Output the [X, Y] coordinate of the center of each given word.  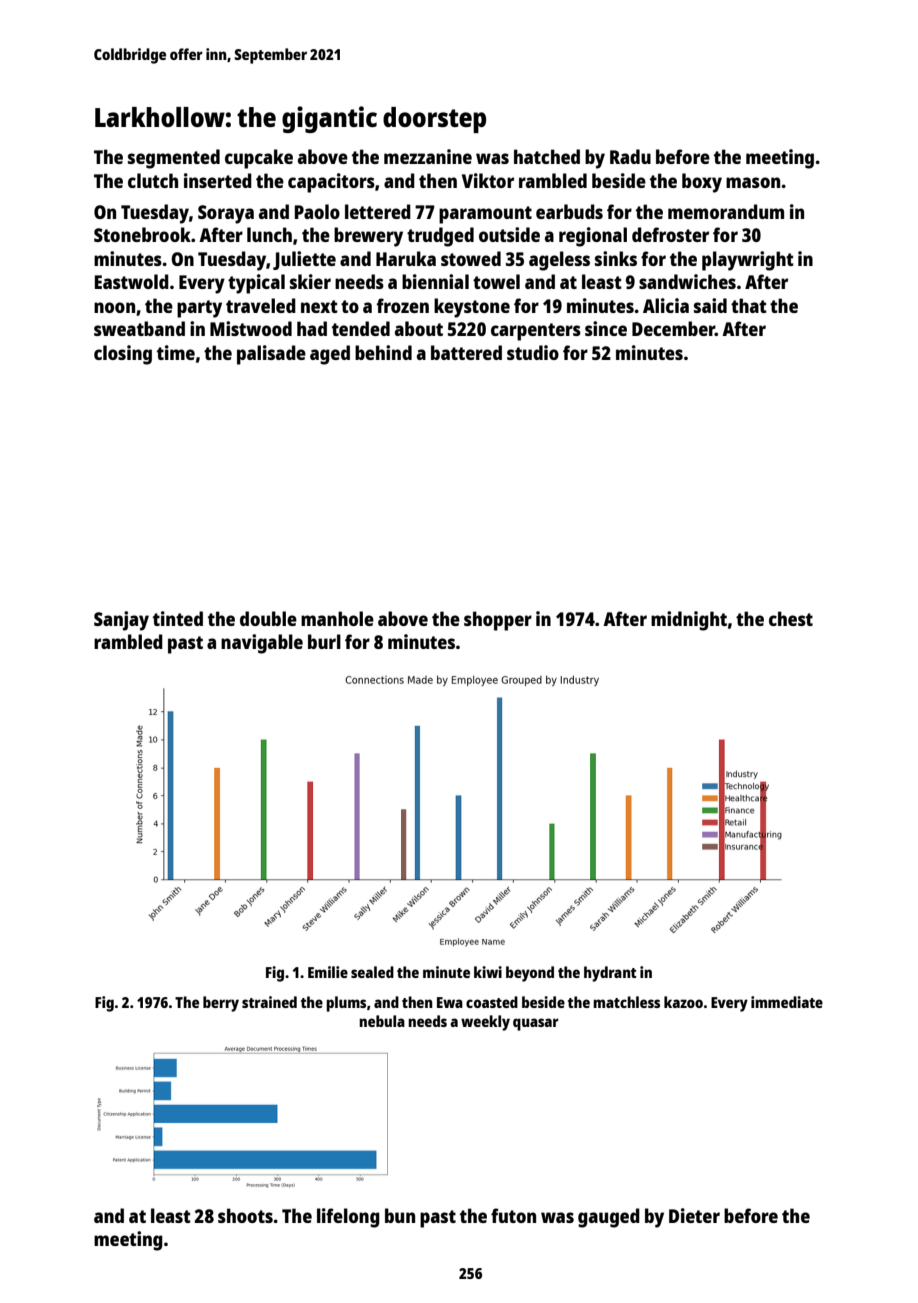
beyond [530, 974]
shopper [498, 621]
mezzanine [428, 156]
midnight [689, 621]
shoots [245, 1215]
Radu [630, 156]
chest [791, 618]
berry [221, 1004]
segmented [174, 159]
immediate [787, 1002]
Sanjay [121, 621]
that [749, 305]
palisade [271, 355]
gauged [609, 1218]
